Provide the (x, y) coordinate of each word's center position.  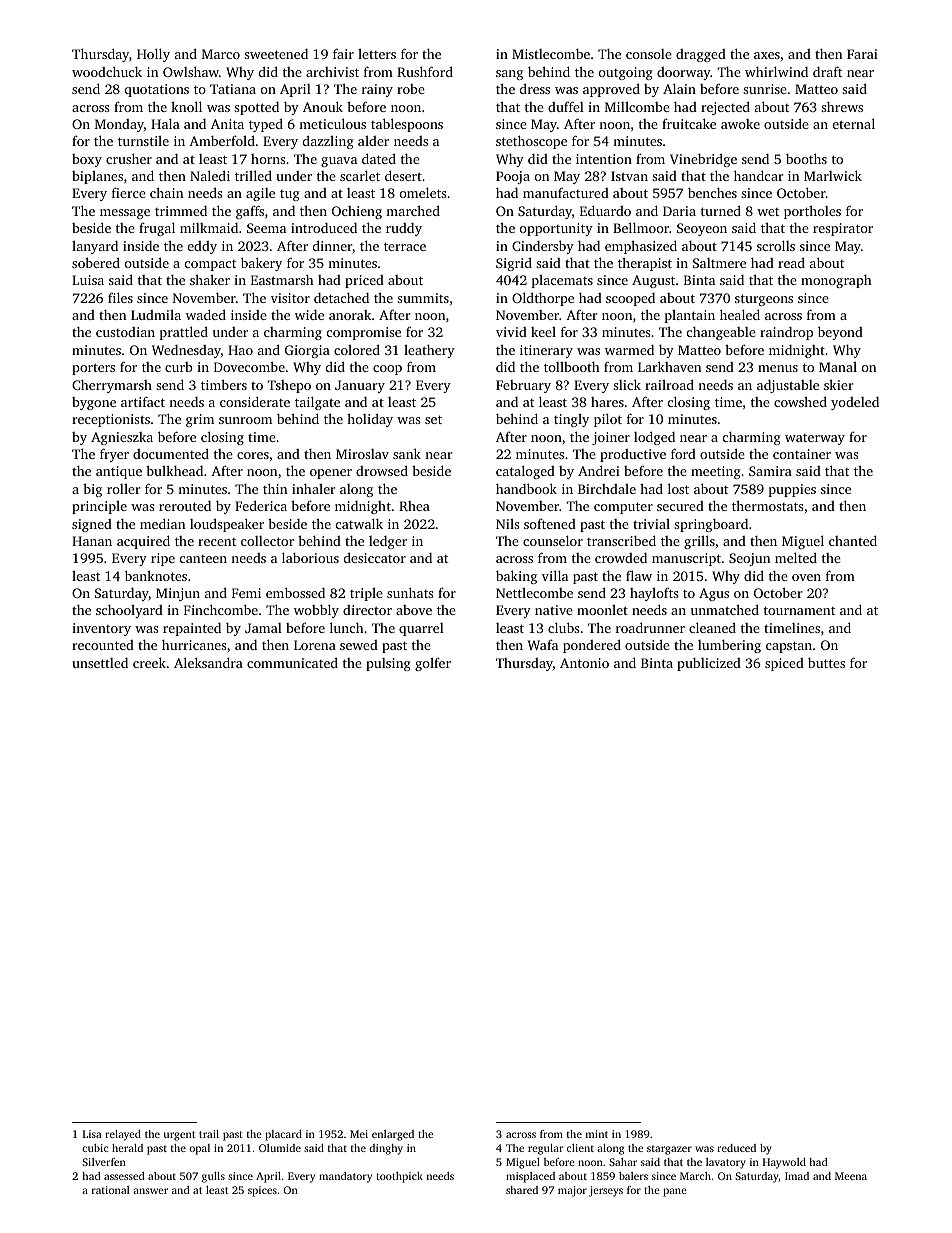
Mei (359, 1134)
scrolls (776, 245)
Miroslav (362, 454)
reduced (736, 1148)
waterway (815, 439)
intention (604, 159)
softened (550, 523)
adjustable (788, 386)
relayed (123, 1135)
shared (522, 1190)
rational (110, 1190)
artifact (143, 401)
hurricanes (194, 645)
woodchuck (107, 71)
